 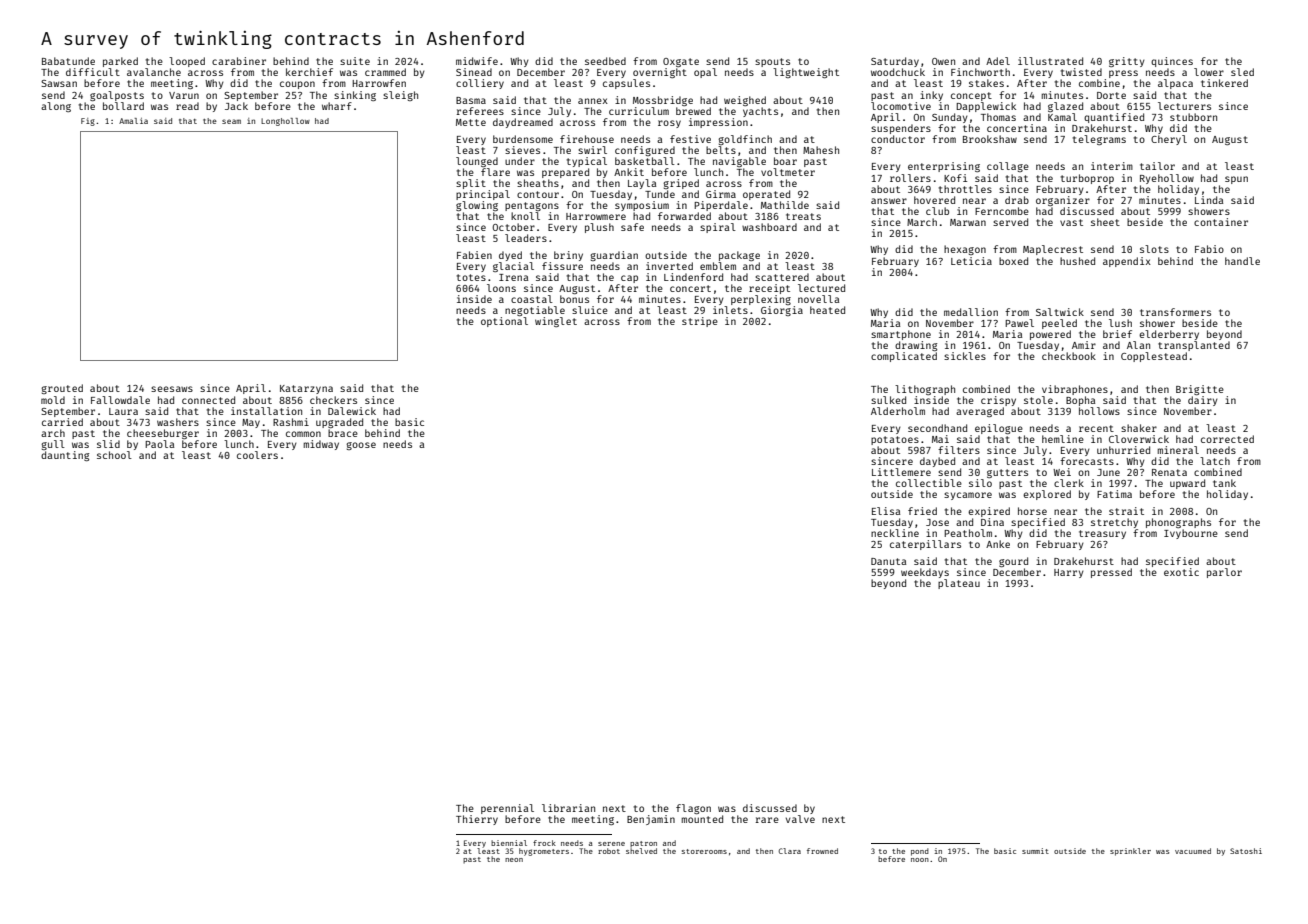 I want to click on midwife, so click(x=477, y=61).
